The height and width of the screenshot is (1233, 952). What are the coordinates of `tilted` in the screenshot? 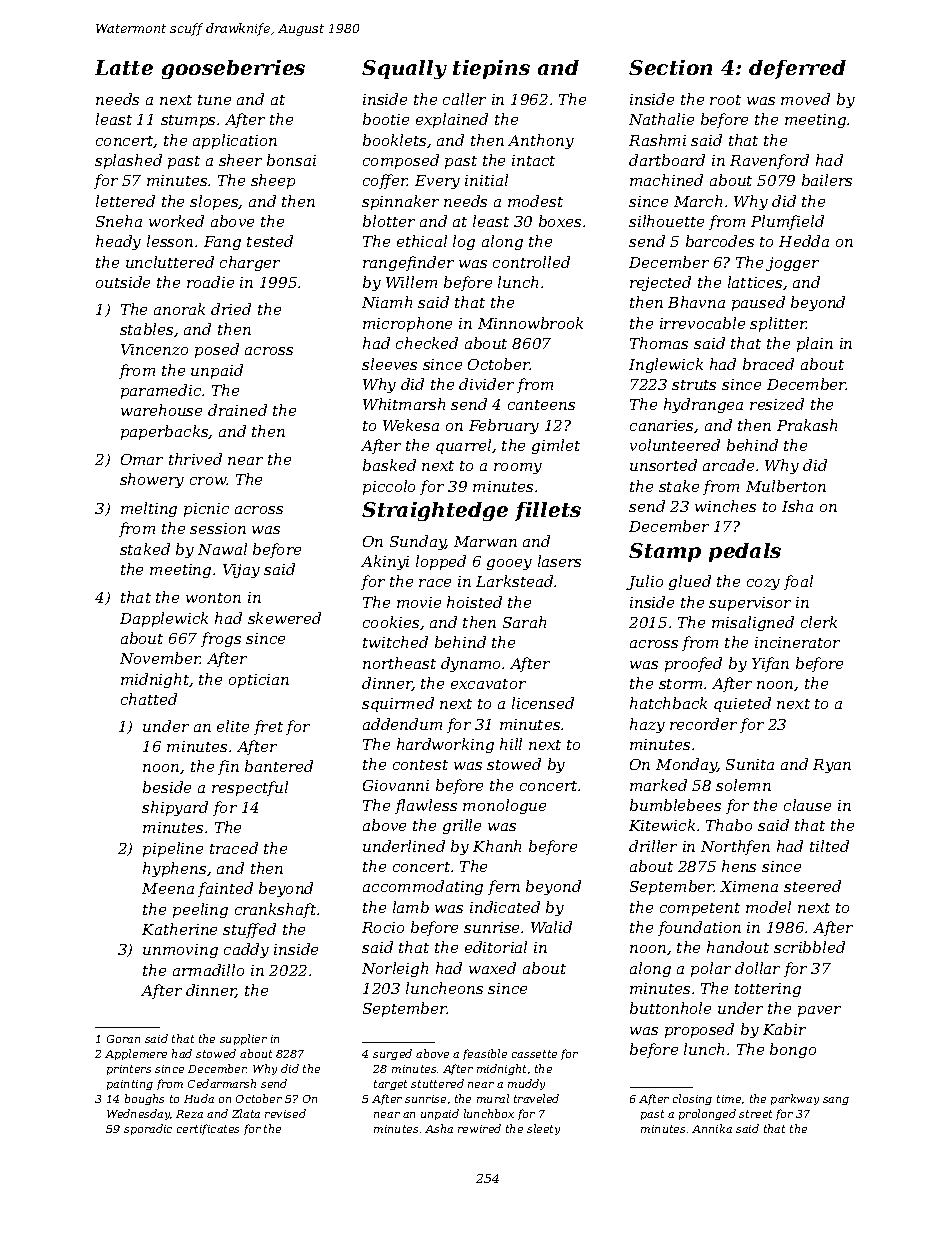 It's located at (829, 846).
